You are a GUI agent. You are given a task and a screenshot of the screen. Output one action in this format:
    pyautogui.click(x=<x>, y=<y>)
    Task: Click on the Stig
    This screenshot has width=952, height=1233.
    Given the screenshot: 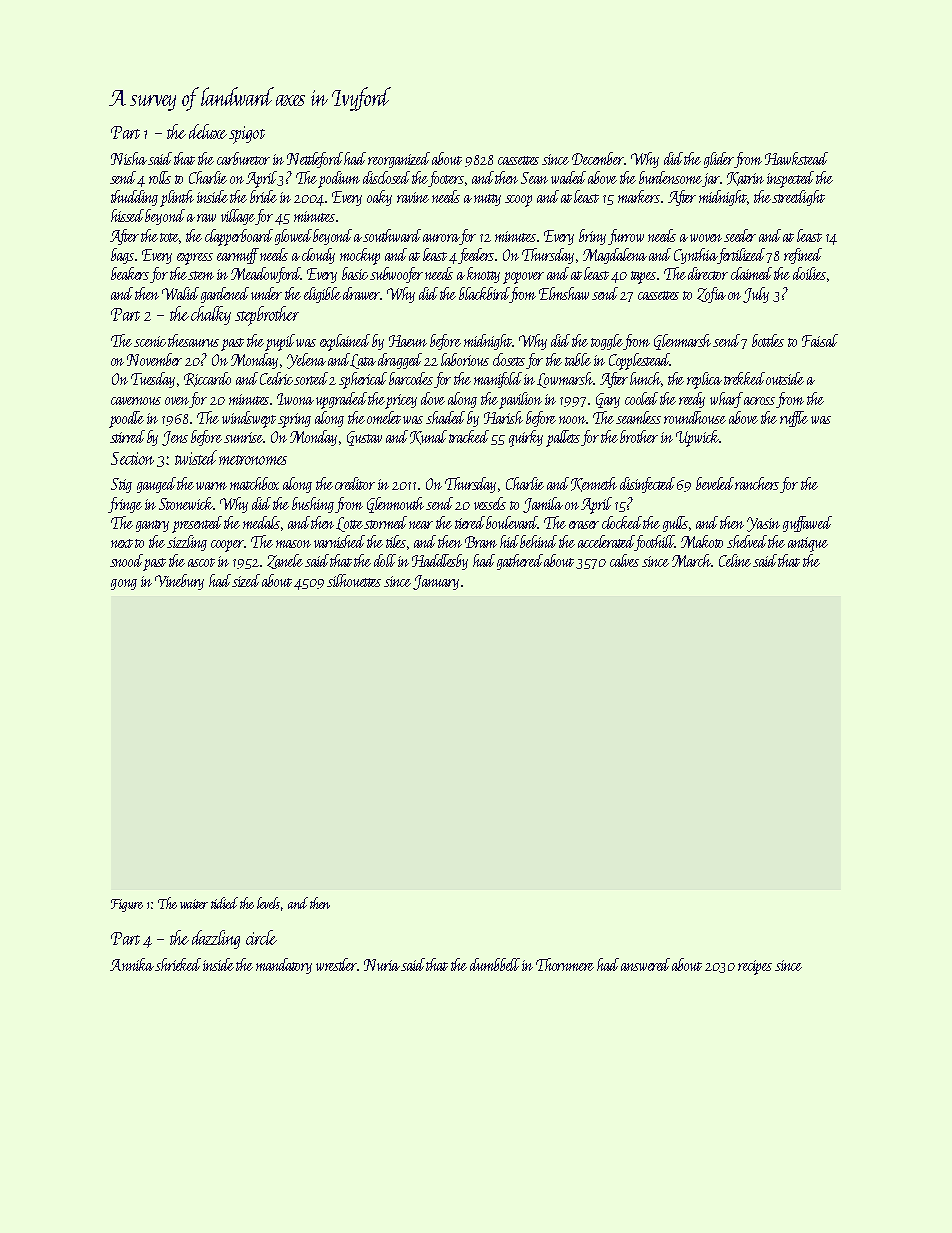 What is the action you would take?
    pyautogui.click(x=121, y=485)
